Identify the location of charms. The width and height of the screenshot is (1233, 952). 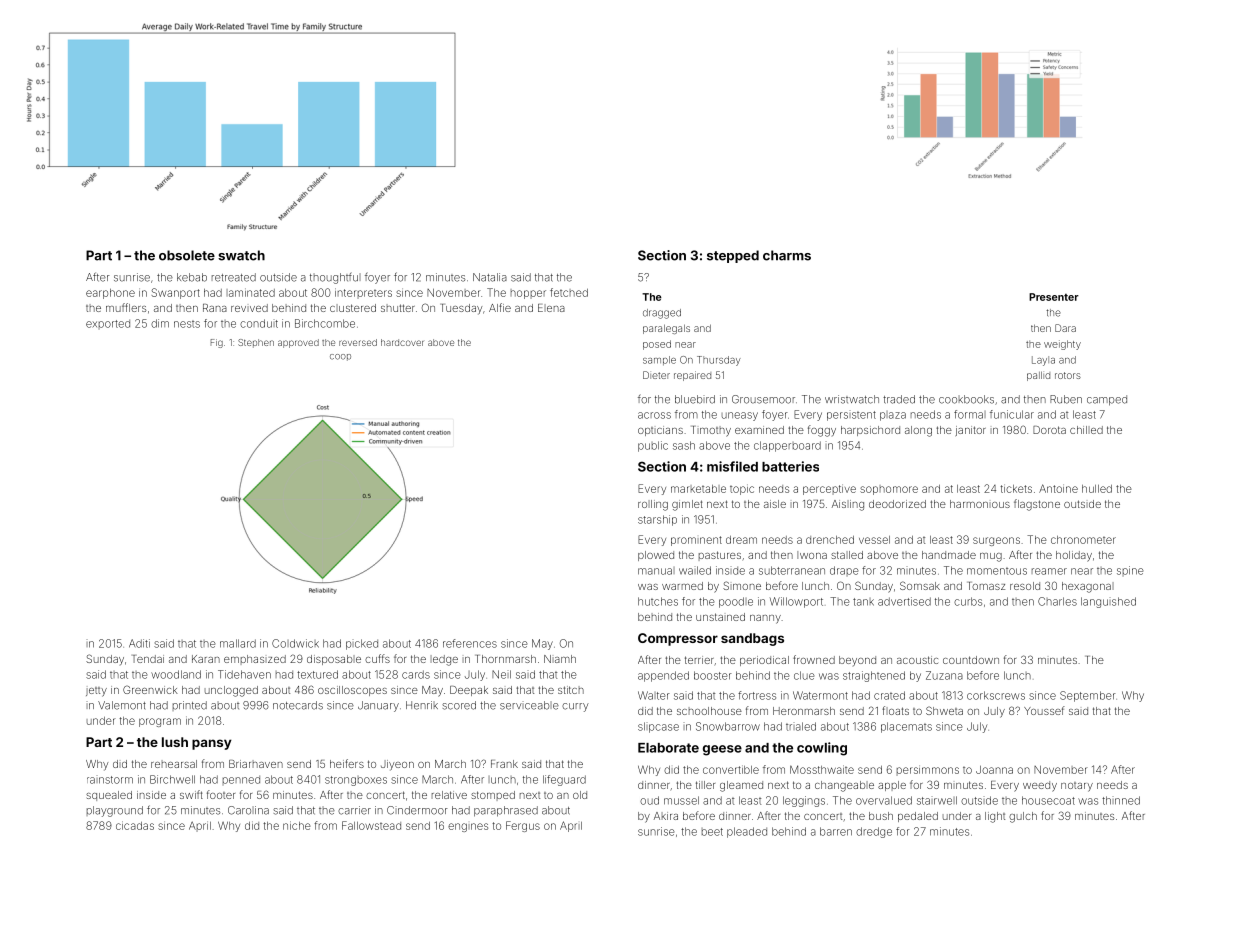
(787, 255).
